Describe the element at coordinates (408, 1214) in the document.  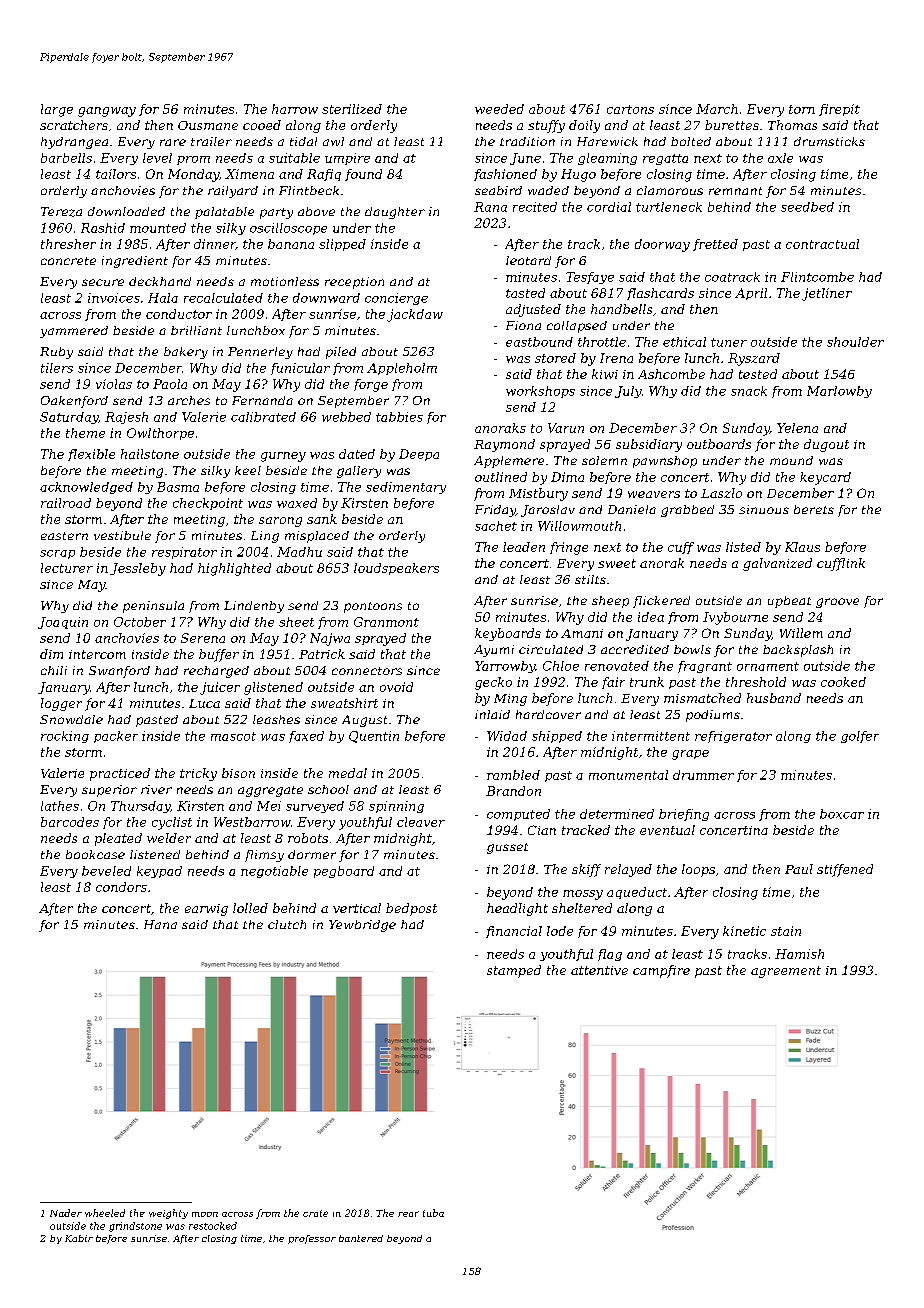
I see `rear` at that location.
